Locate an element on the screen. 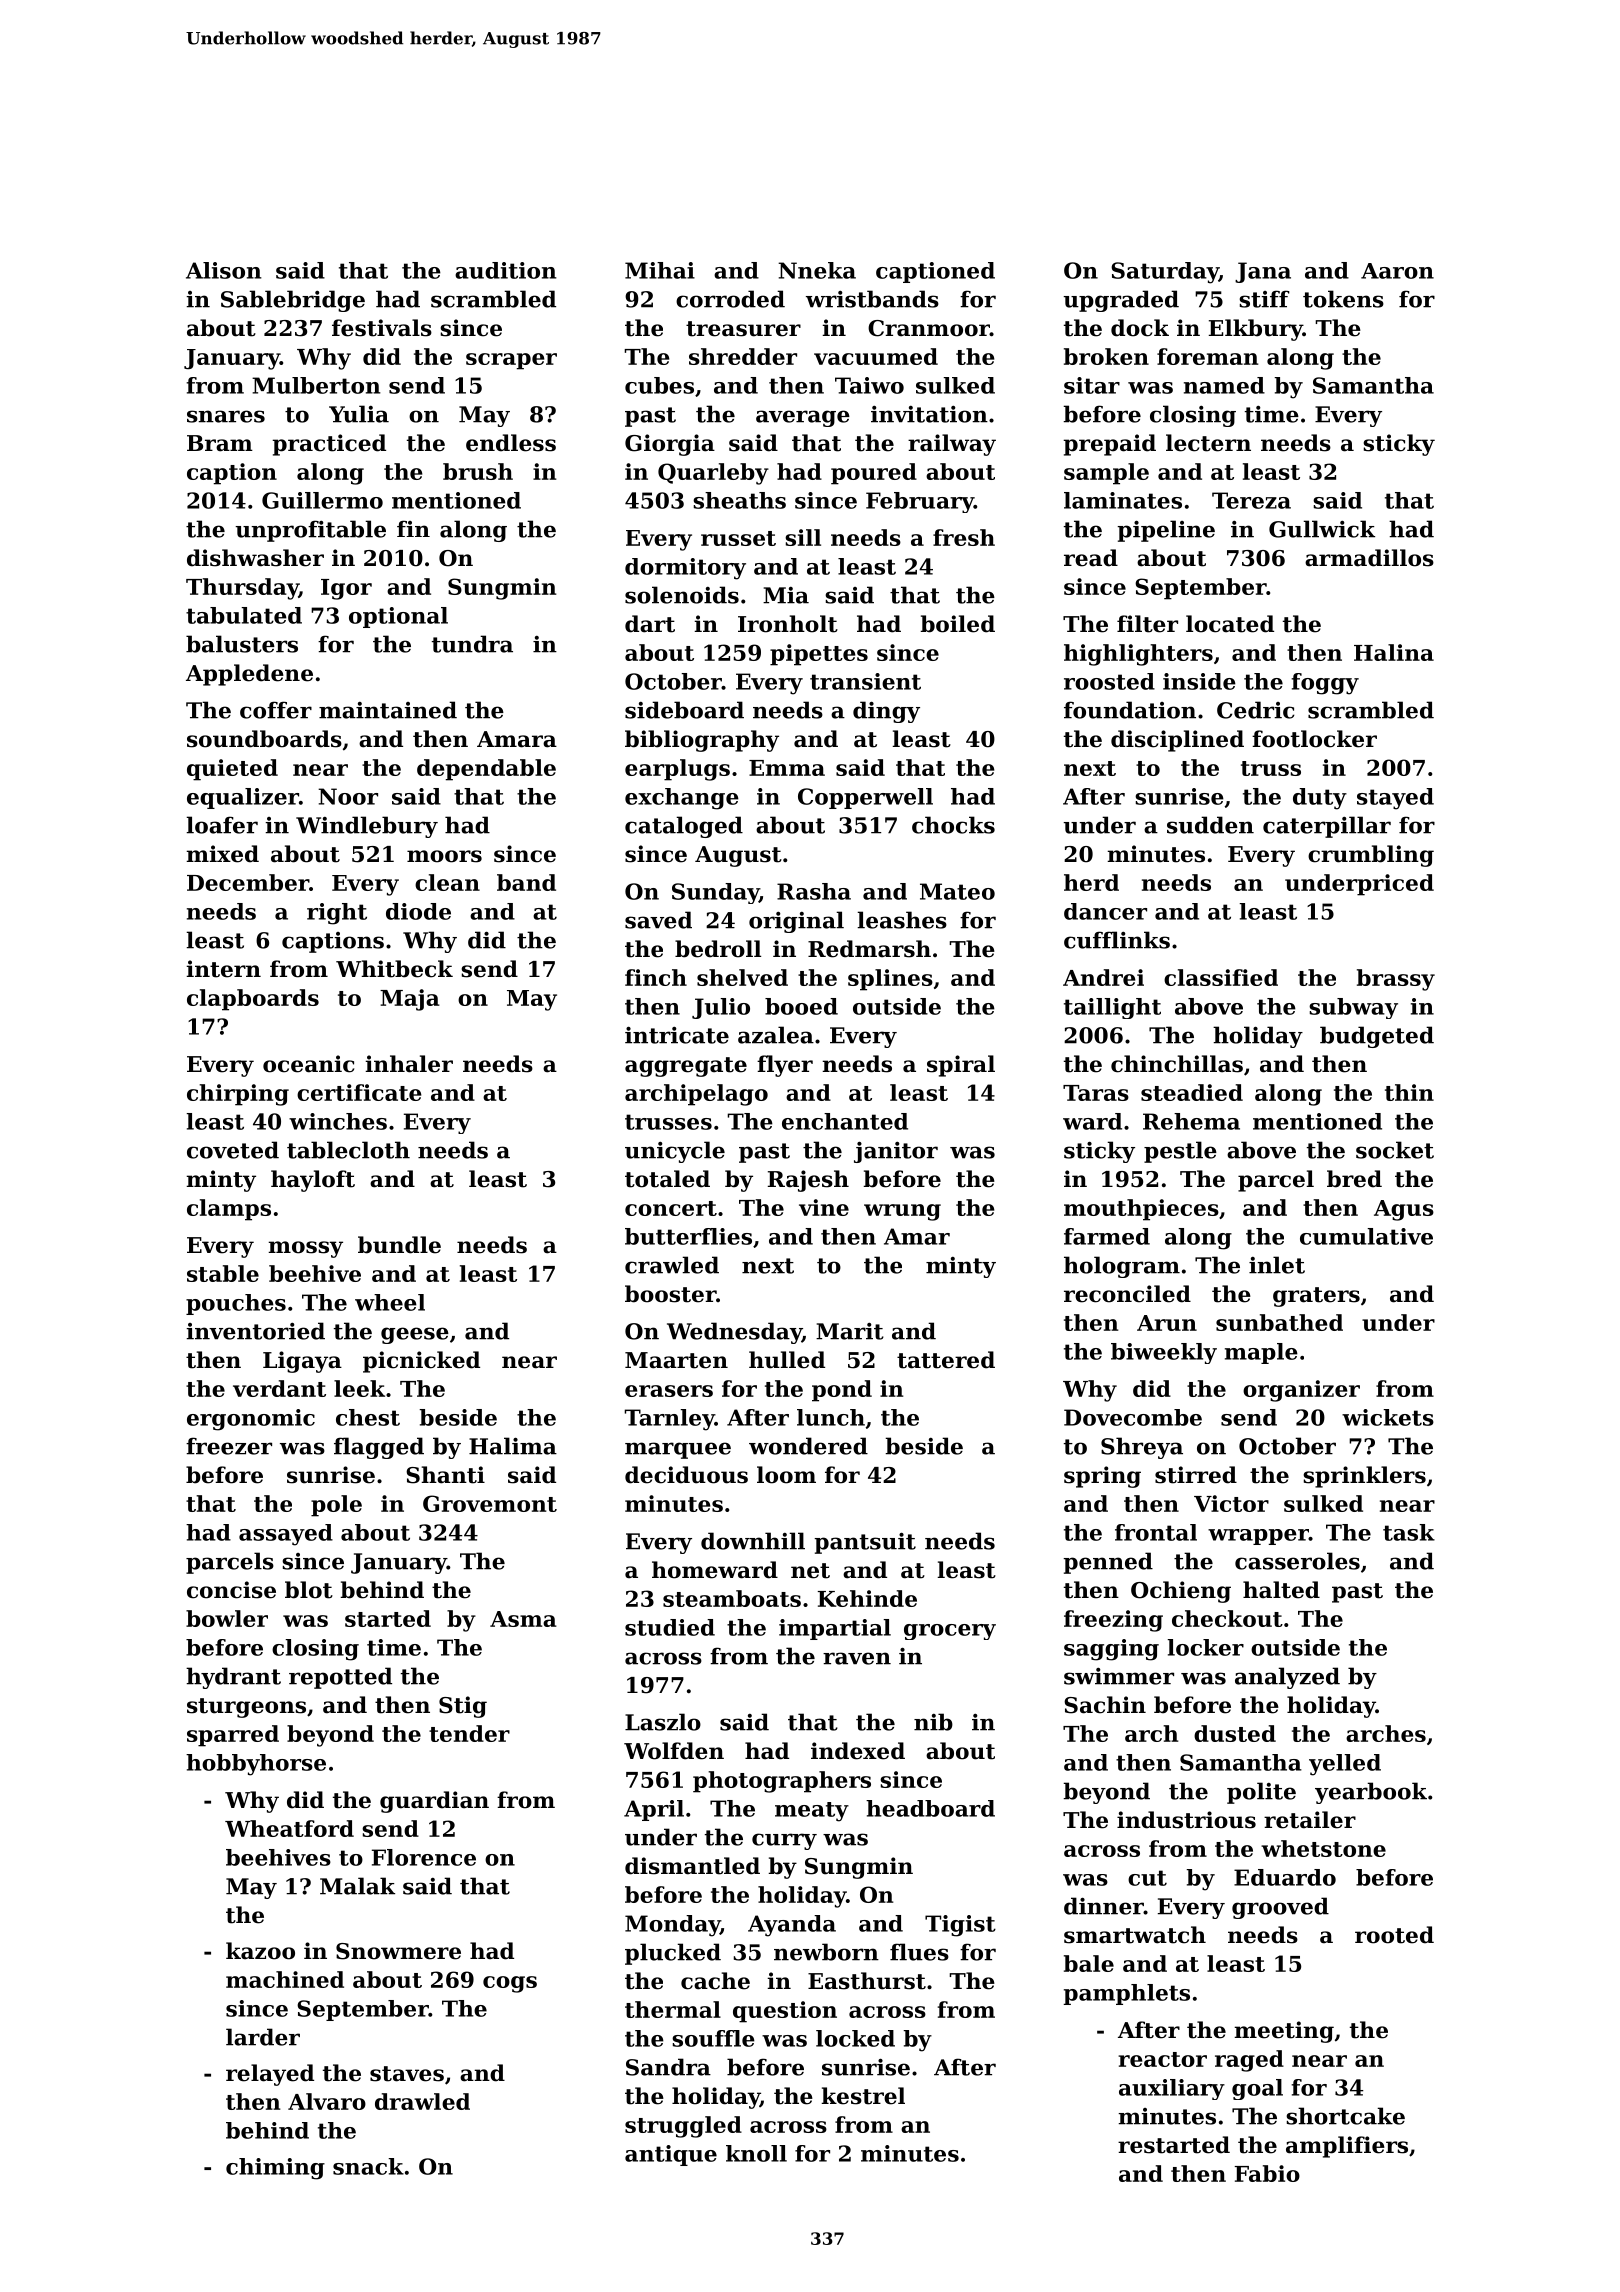 The height and width of the screenshot is (2292, 1620). stable is located at coordinates (223, 1273).
